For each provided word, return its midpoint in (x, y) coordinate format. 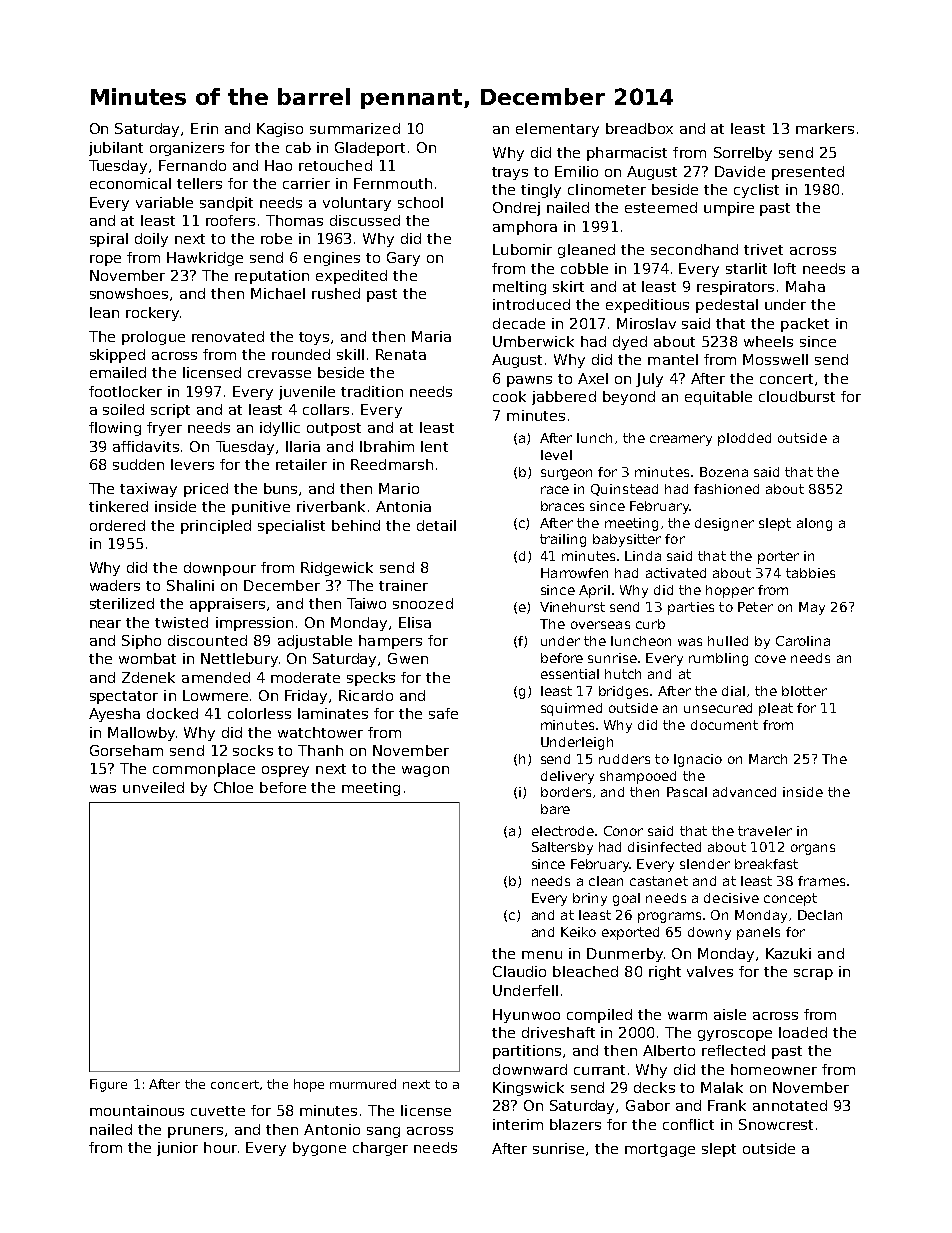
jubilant (116, 149)
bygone (319, 1149)
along (814, 524)
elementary (557, 130)
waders (115, 585)
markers (825, 128)
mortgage (660, 1150)
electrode (563, 831)
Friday (306, 697)
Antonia (403, 506)
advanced (744, 792)
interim (518, 1124)
